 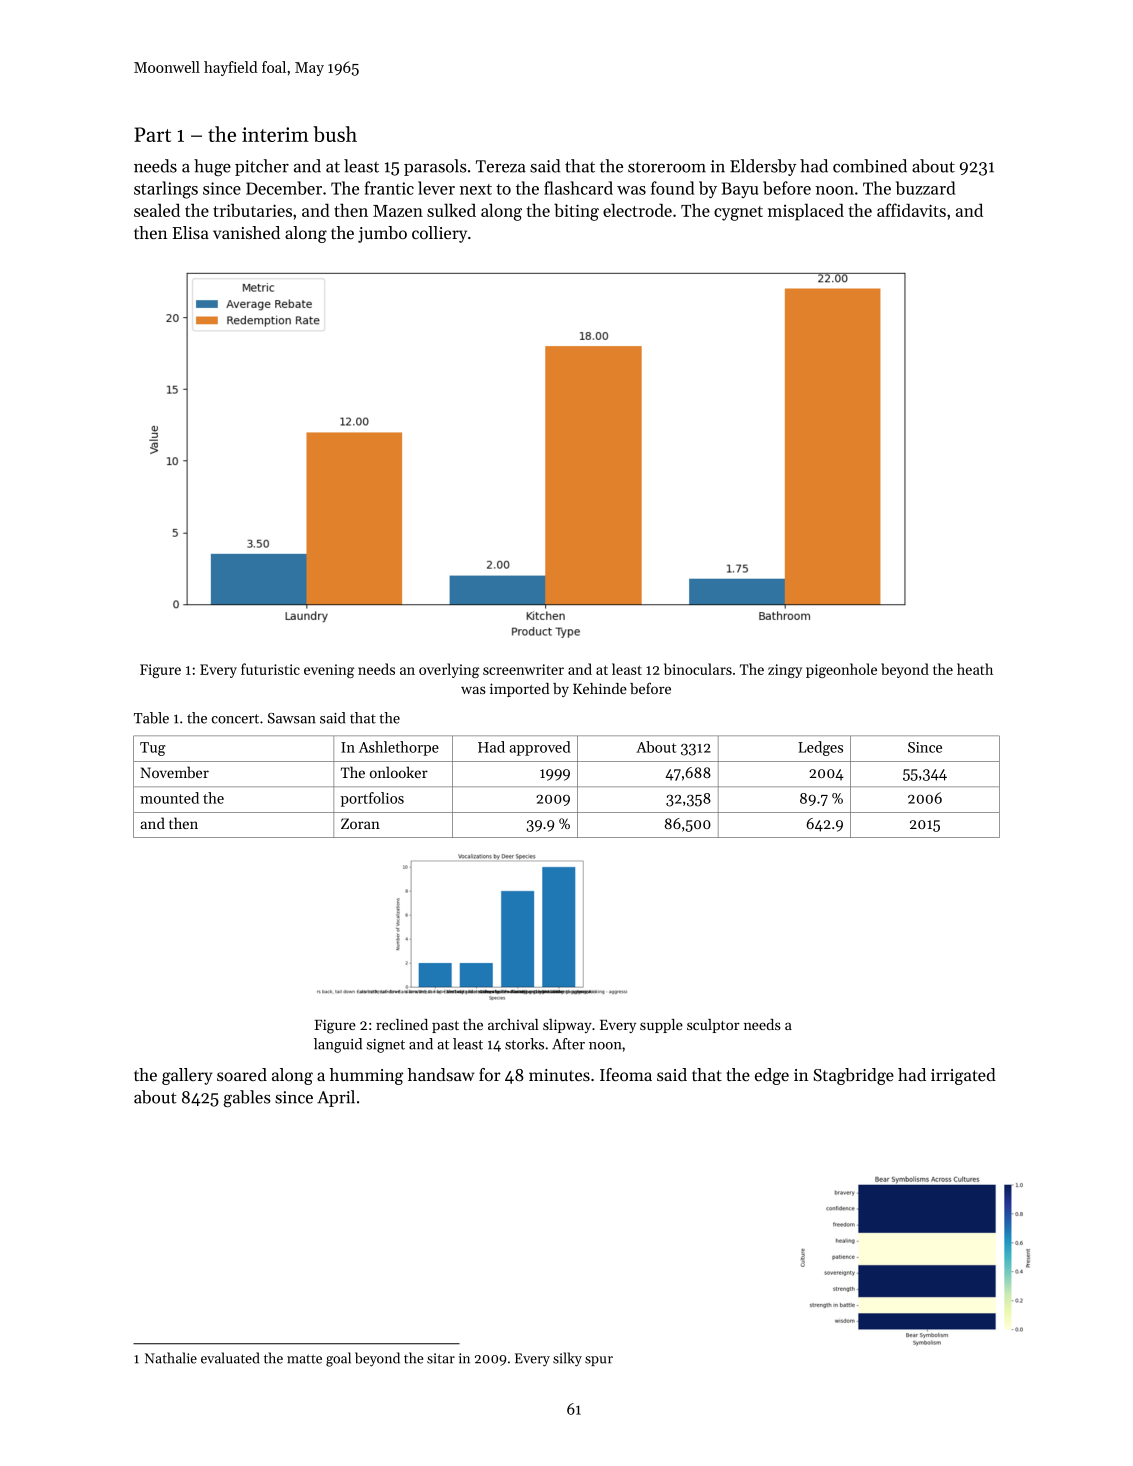 What do you see at coordinates (360, 823) in the image?
I see `Zoran` at bounding box center [360, 823].
